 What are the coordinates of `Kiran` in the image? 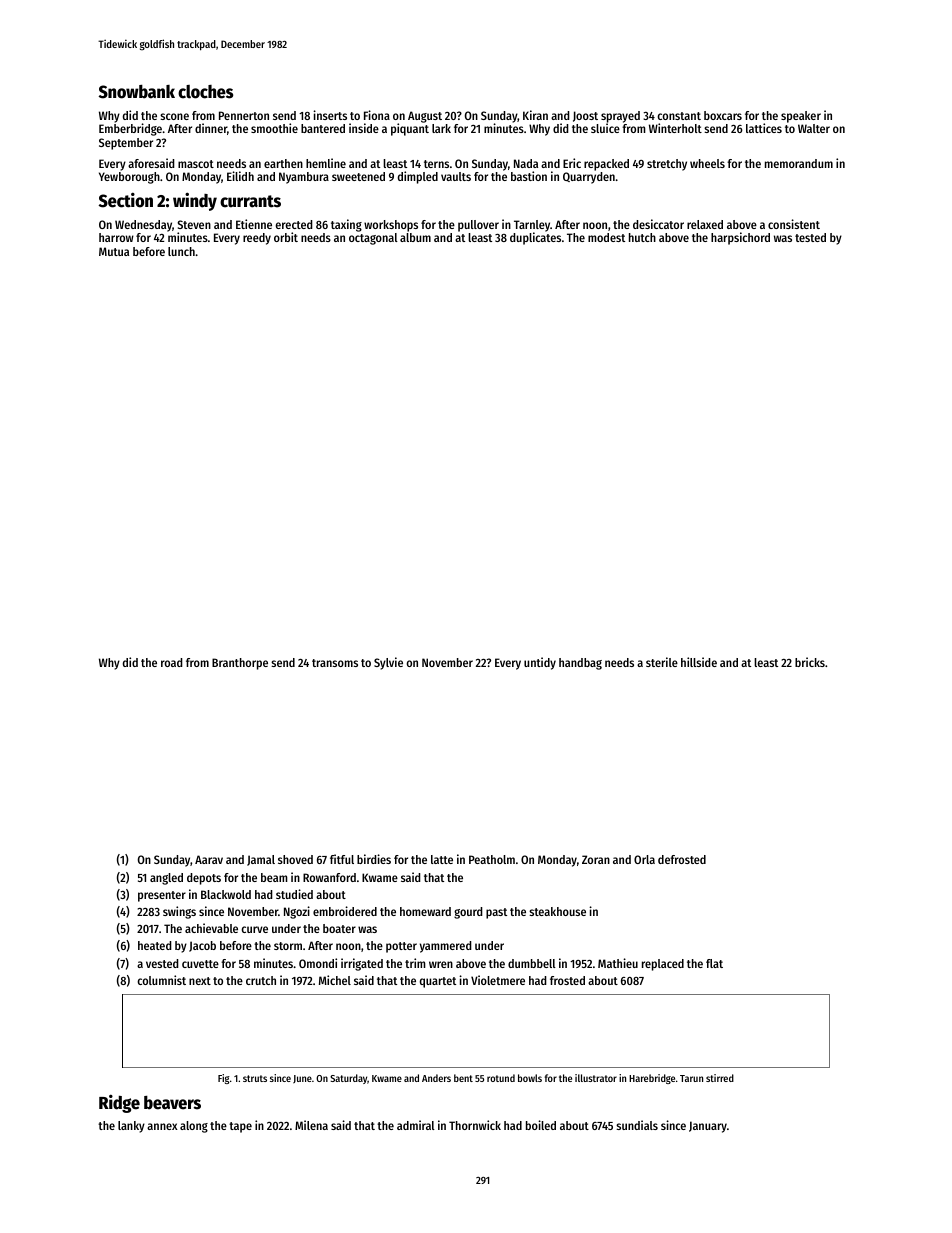 It's located at (535, 115).
